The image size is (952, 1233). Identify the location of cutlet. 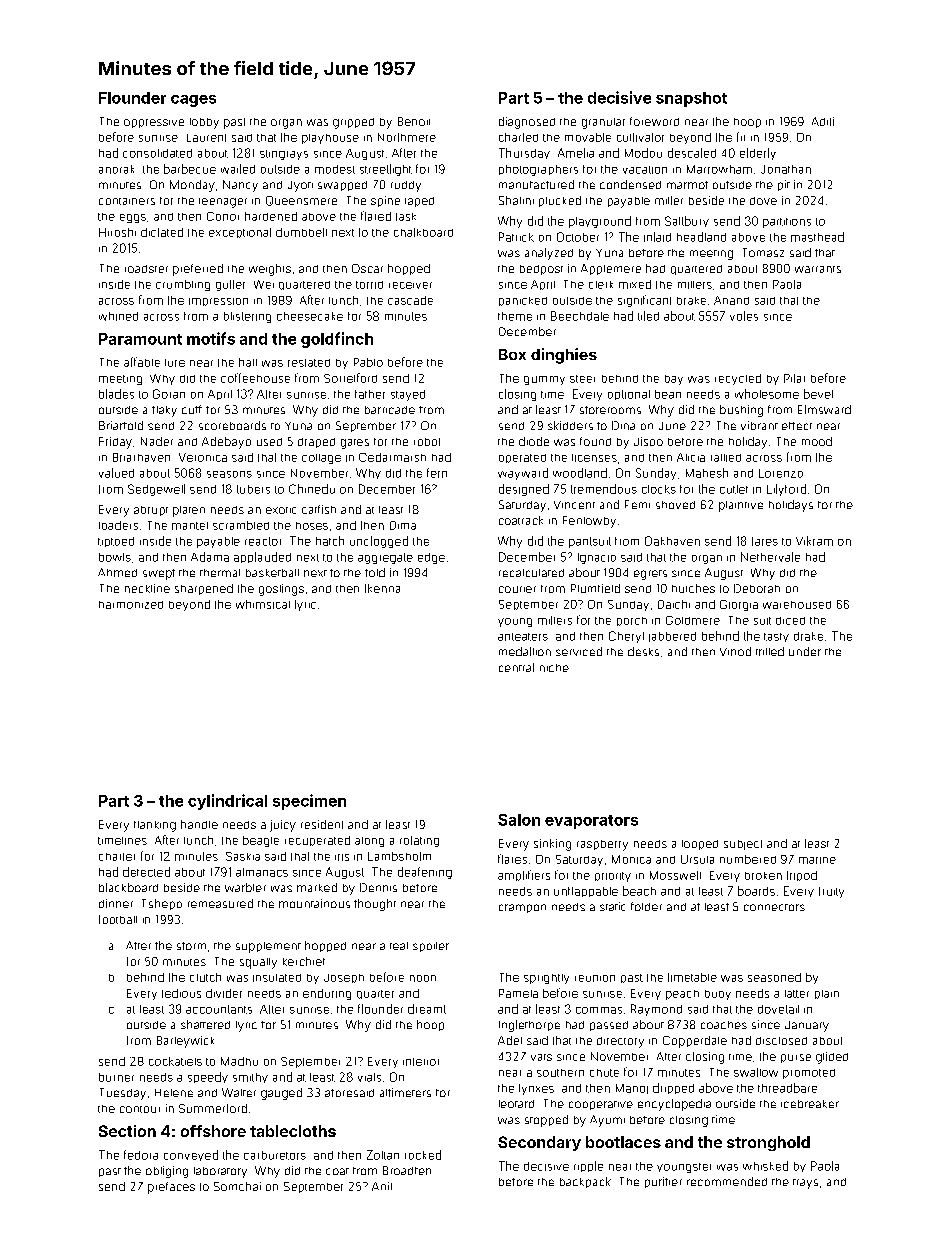
(734, 489).
